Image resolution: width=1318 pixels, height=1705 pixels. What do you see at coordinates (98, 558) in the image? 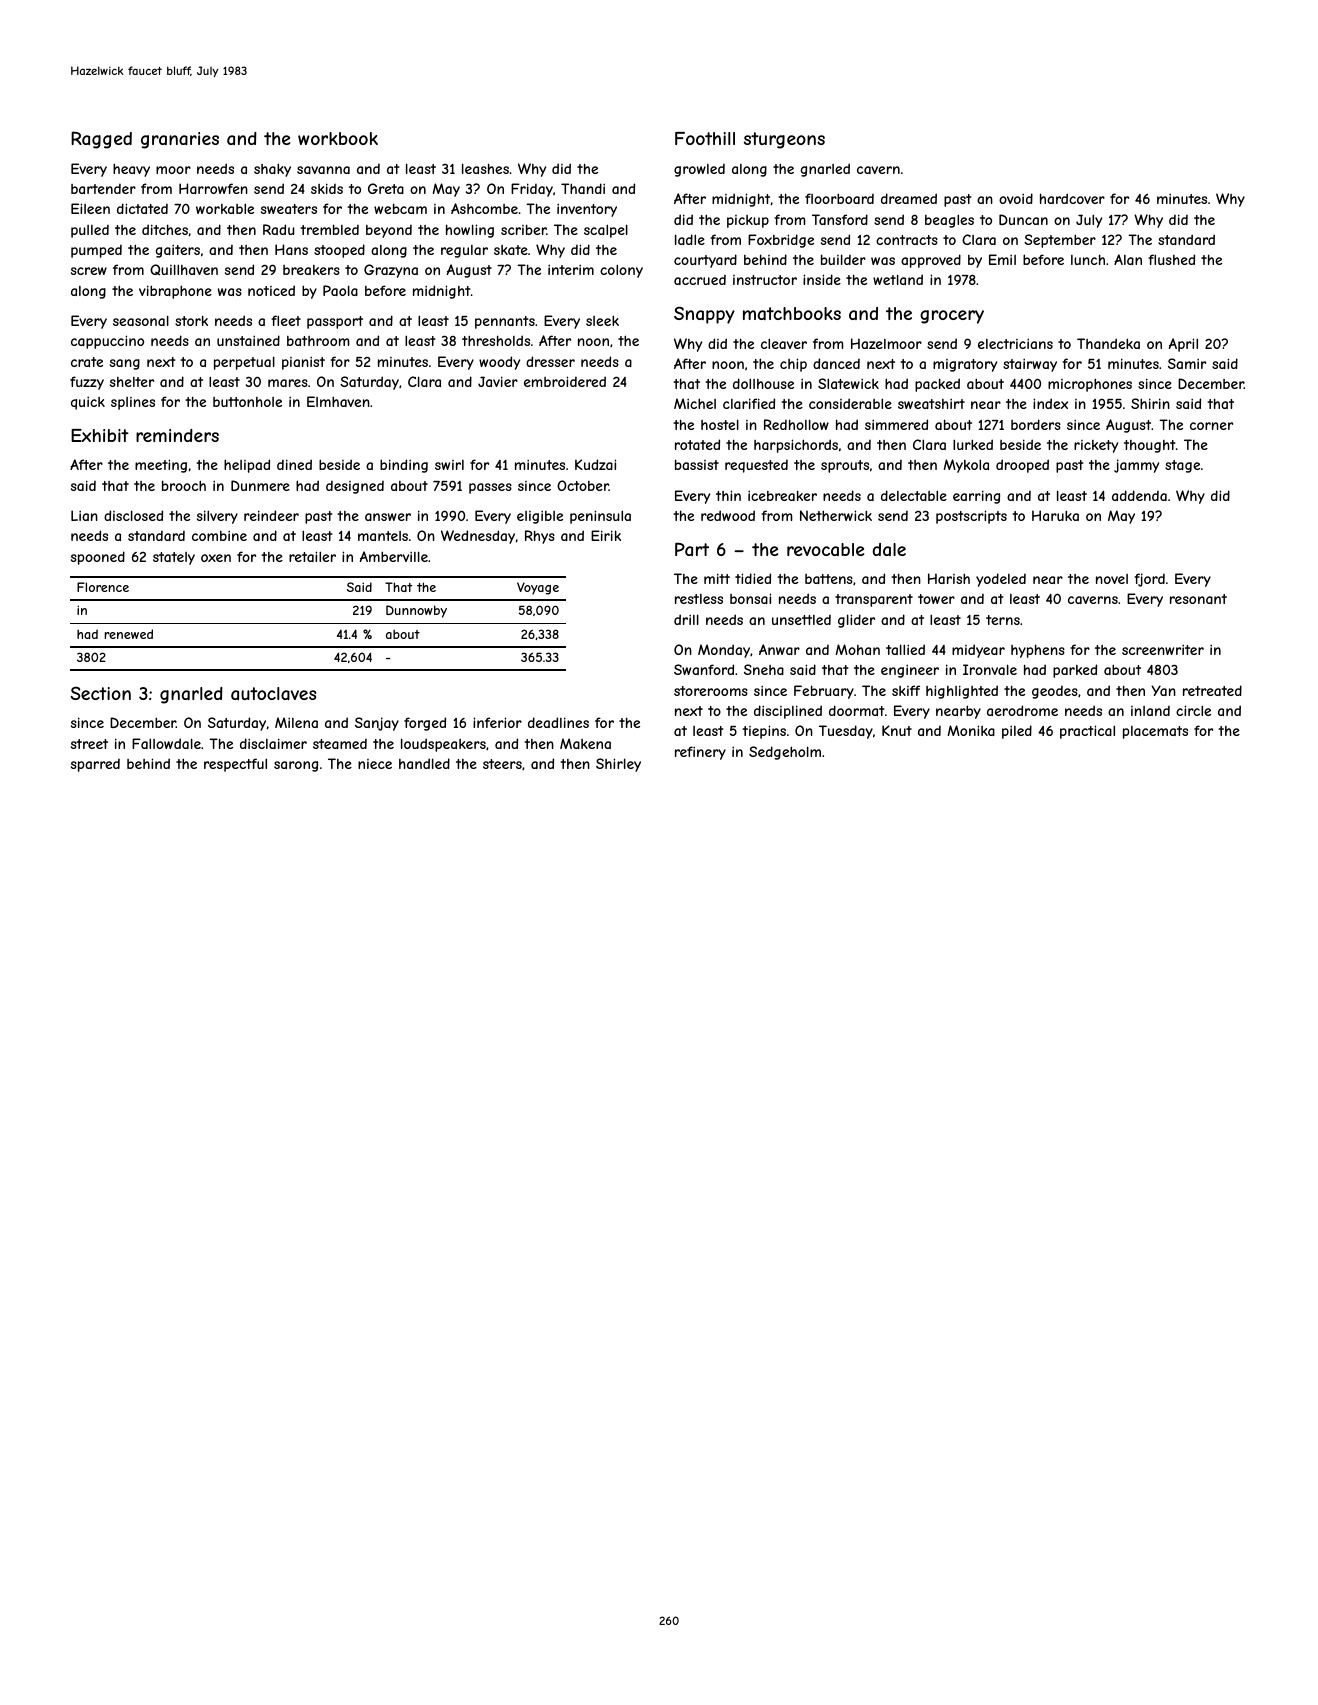
I see `spooned` at bounding box center [98, 558].
